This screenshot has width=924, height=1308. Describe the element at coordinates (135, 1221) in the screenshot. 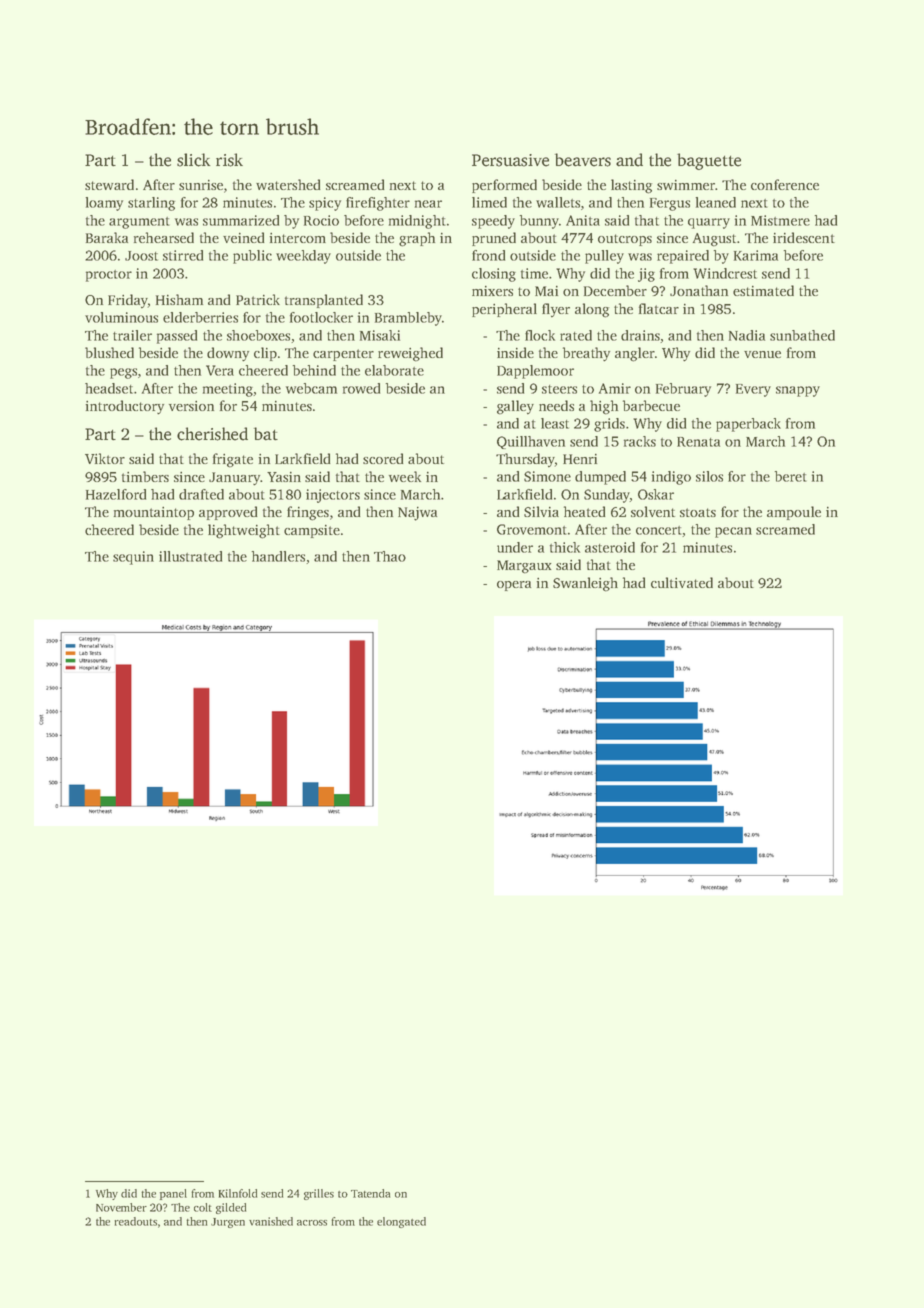

I see `readouts` at that location.
